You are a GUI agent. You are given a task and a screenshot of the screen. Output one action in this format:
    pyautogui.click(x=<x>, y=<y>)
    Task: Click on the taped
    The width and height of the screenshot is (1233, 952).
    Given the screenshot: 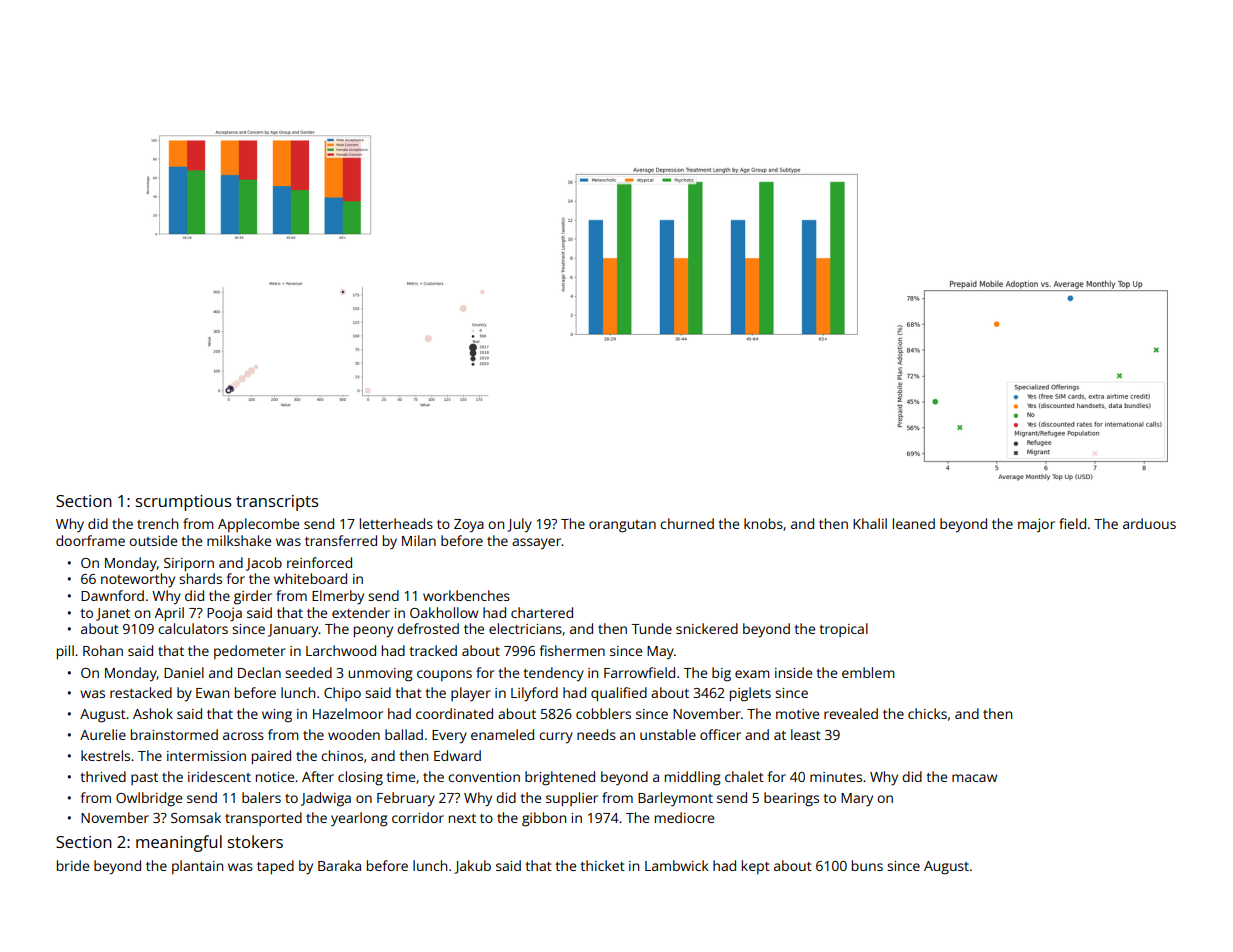 What is the action you would take?
    pyautogui.click(x=275, y=867)
